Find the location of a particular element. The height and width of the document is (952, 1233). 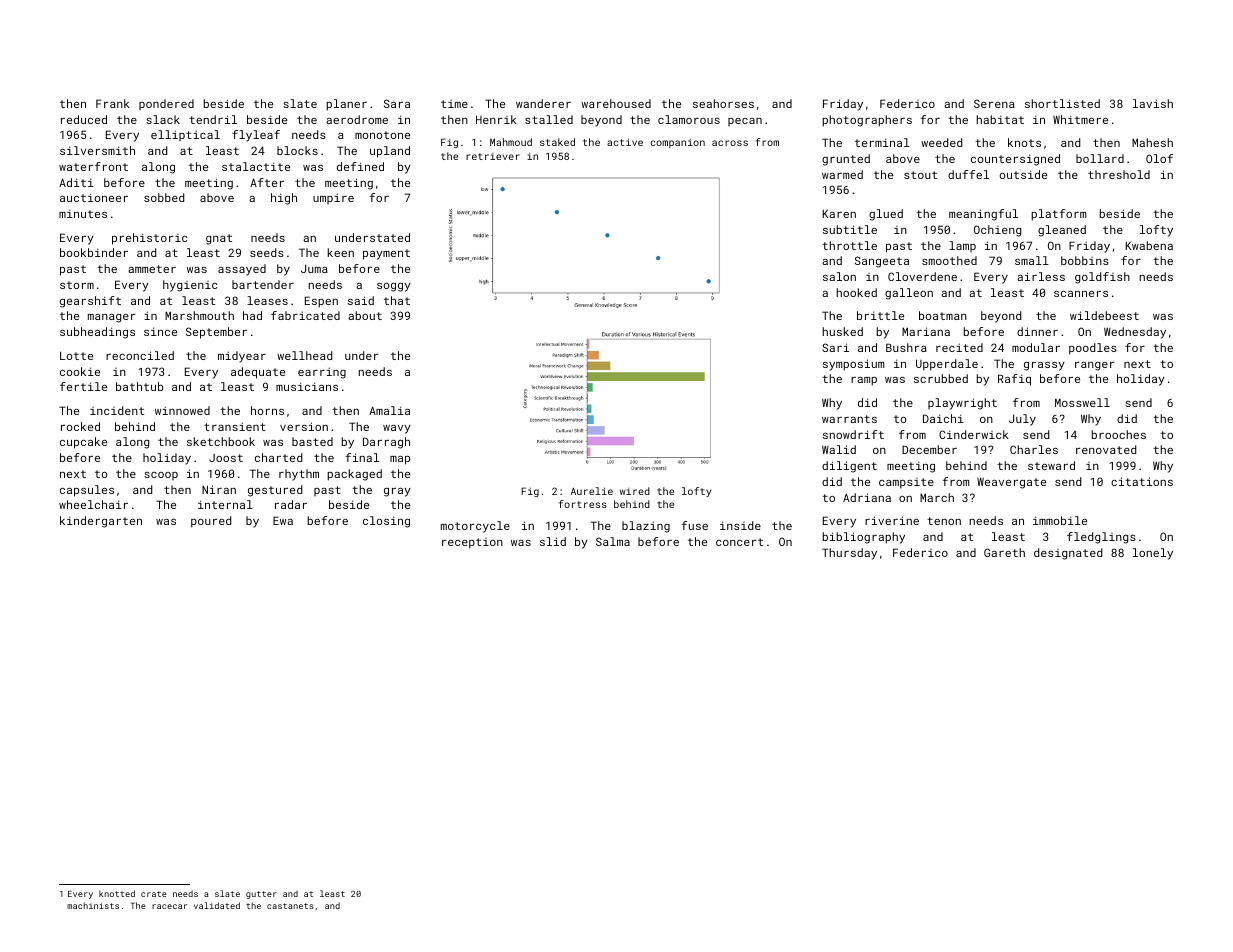

machinists is located at coordinates (93, 905).
